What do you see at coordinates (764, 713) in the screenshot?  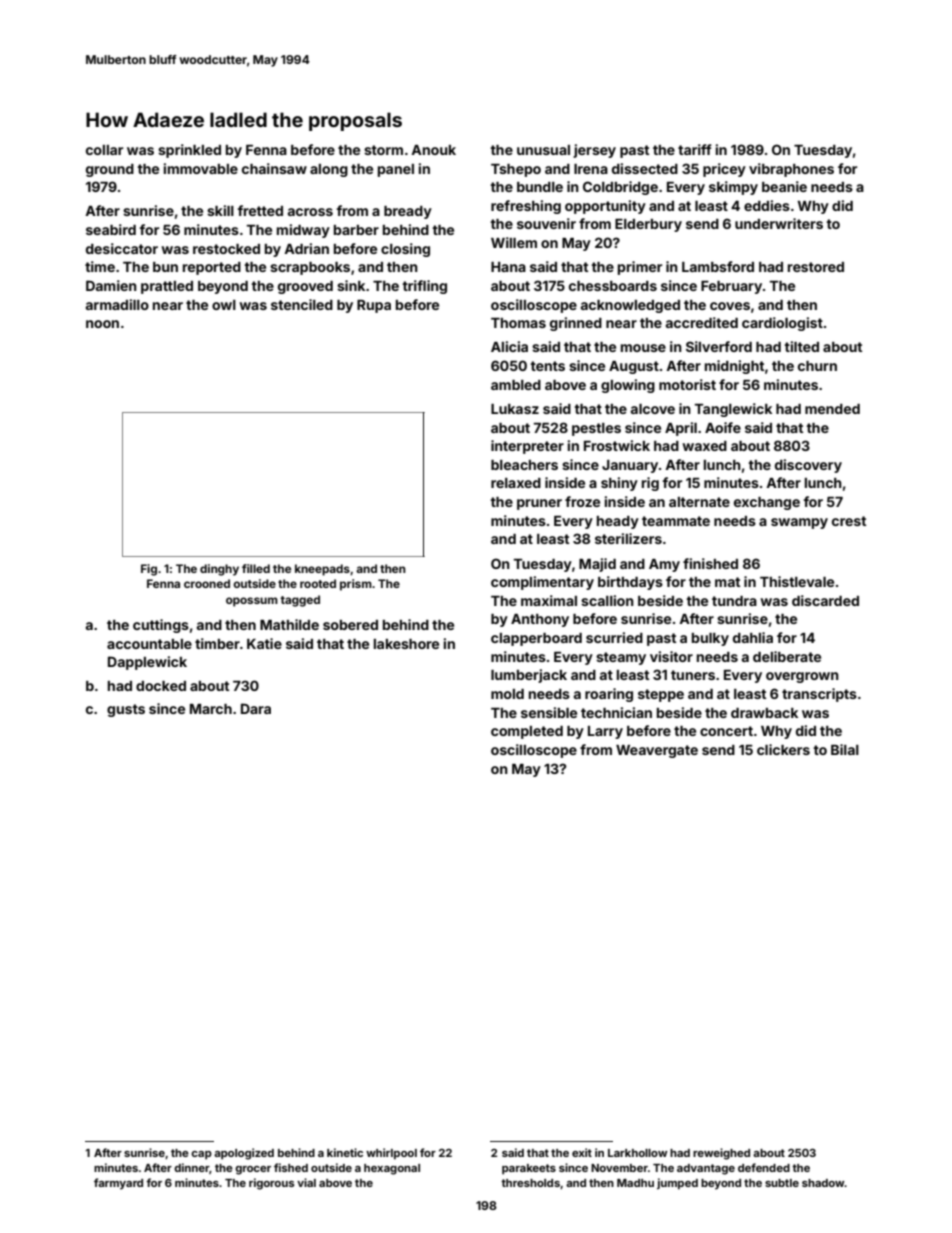 I see `drawback` at bounding box center [764, 713].
